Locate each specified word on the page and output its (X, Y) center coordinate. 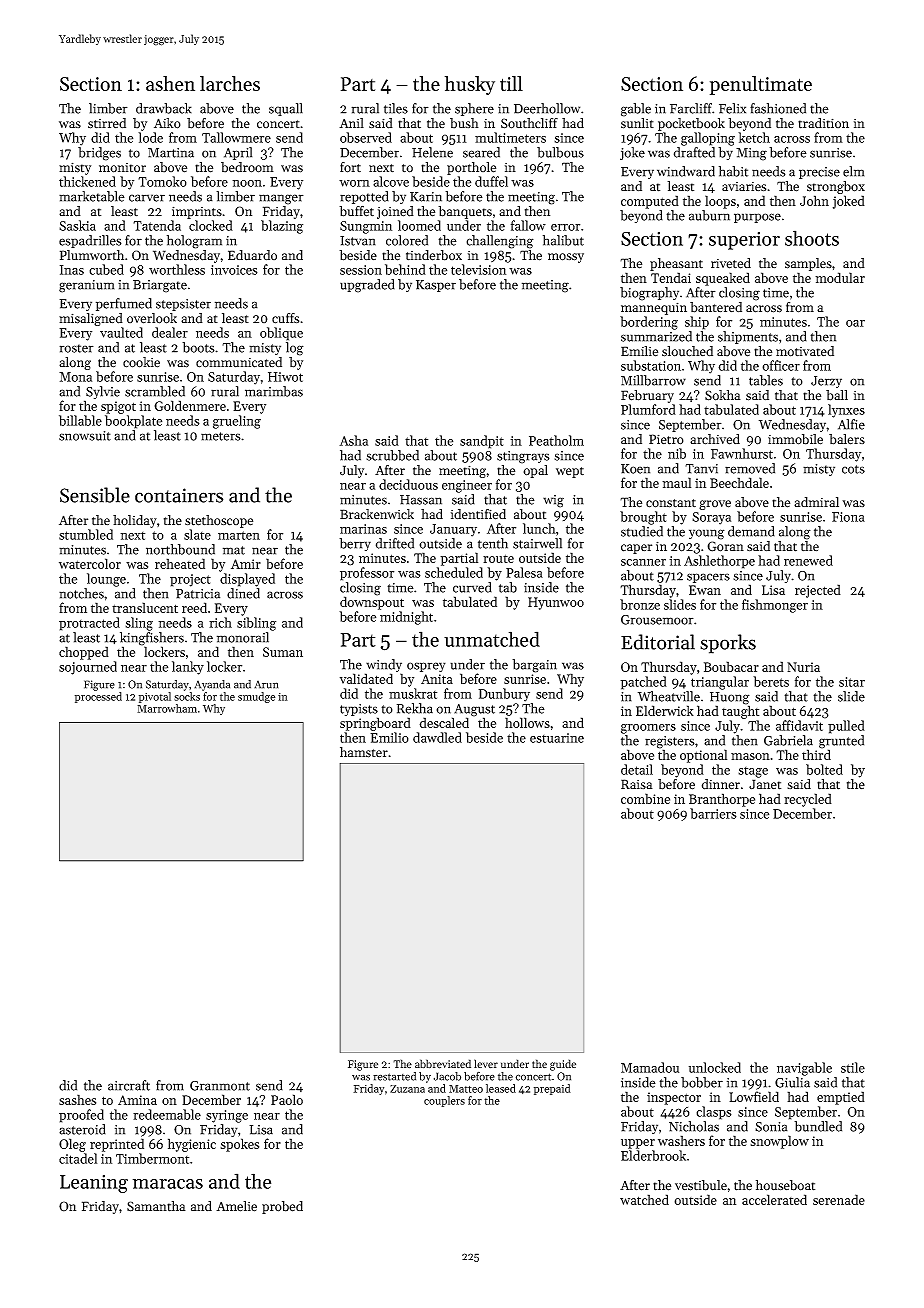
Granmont (220, 1086)
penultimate (761, 85)
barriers (713, 813)
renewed (808, 560)
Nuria (803, 667)
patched (643, 683)
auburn (709, 215)
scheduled (454, 572)
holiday (135, 521)
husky (470, 85)
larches (230, 83)
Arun (266, 684)
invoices (234, 270)
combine (645, 798)
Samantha (156, 1206)
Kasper (436, 286)
